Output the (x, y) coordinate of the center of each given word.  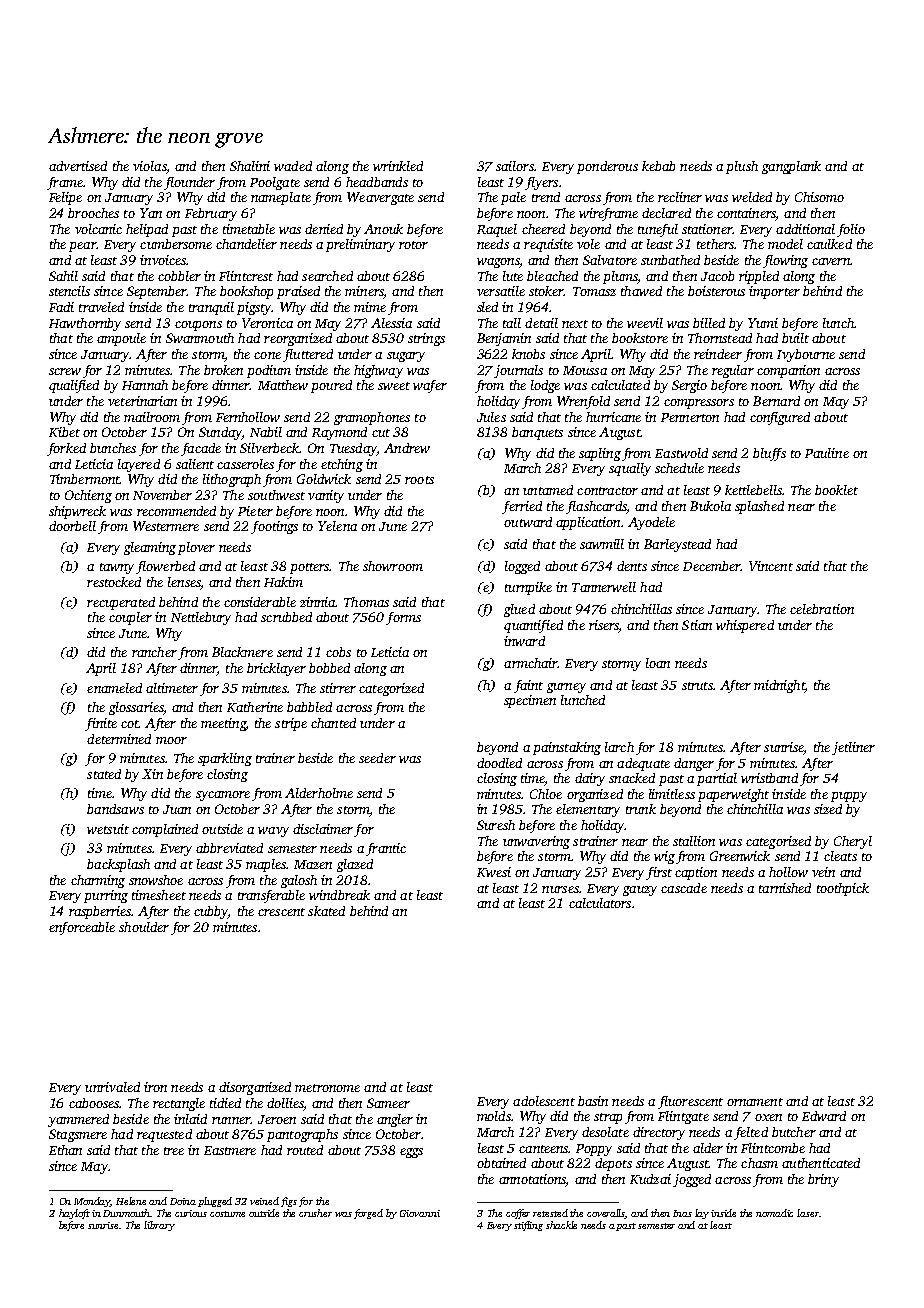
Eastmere (230, 1150)
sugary (406, 357)
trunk (641, 809)
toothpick (843, 889)
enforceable (82, 928)
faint (528, 686)
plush (742, 167)
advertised (78, 166)
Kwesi (494, 872)
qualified (74, 386)
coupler (130, 618)
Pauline (827, 453)
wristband (769, 778)
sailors (515, 166)
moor (171, 740)
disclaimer (323, 829)
